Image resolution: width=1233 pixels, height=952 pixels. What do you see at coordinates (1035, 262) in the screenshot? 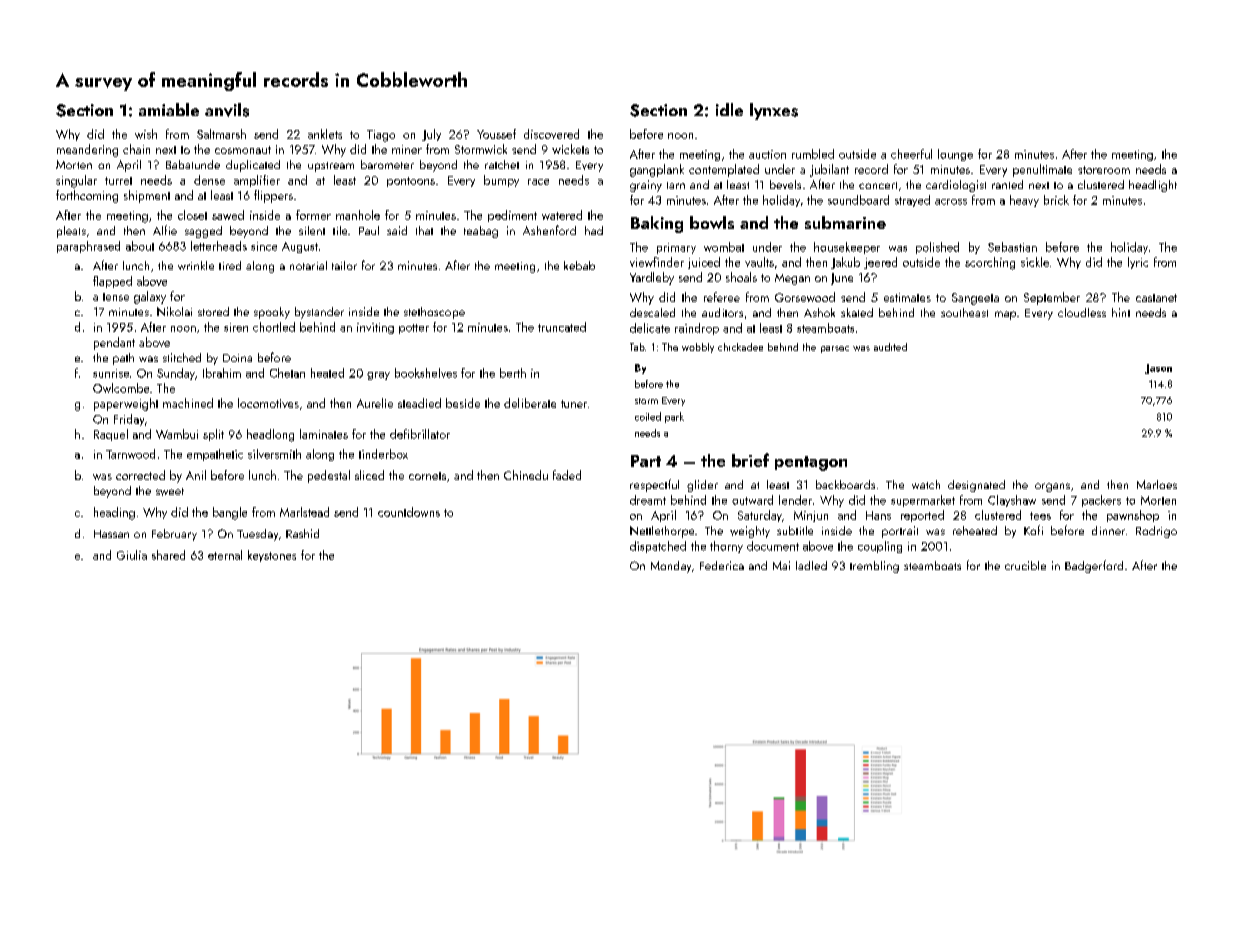
I see `sickle` at bounding box center [1035, 262].
